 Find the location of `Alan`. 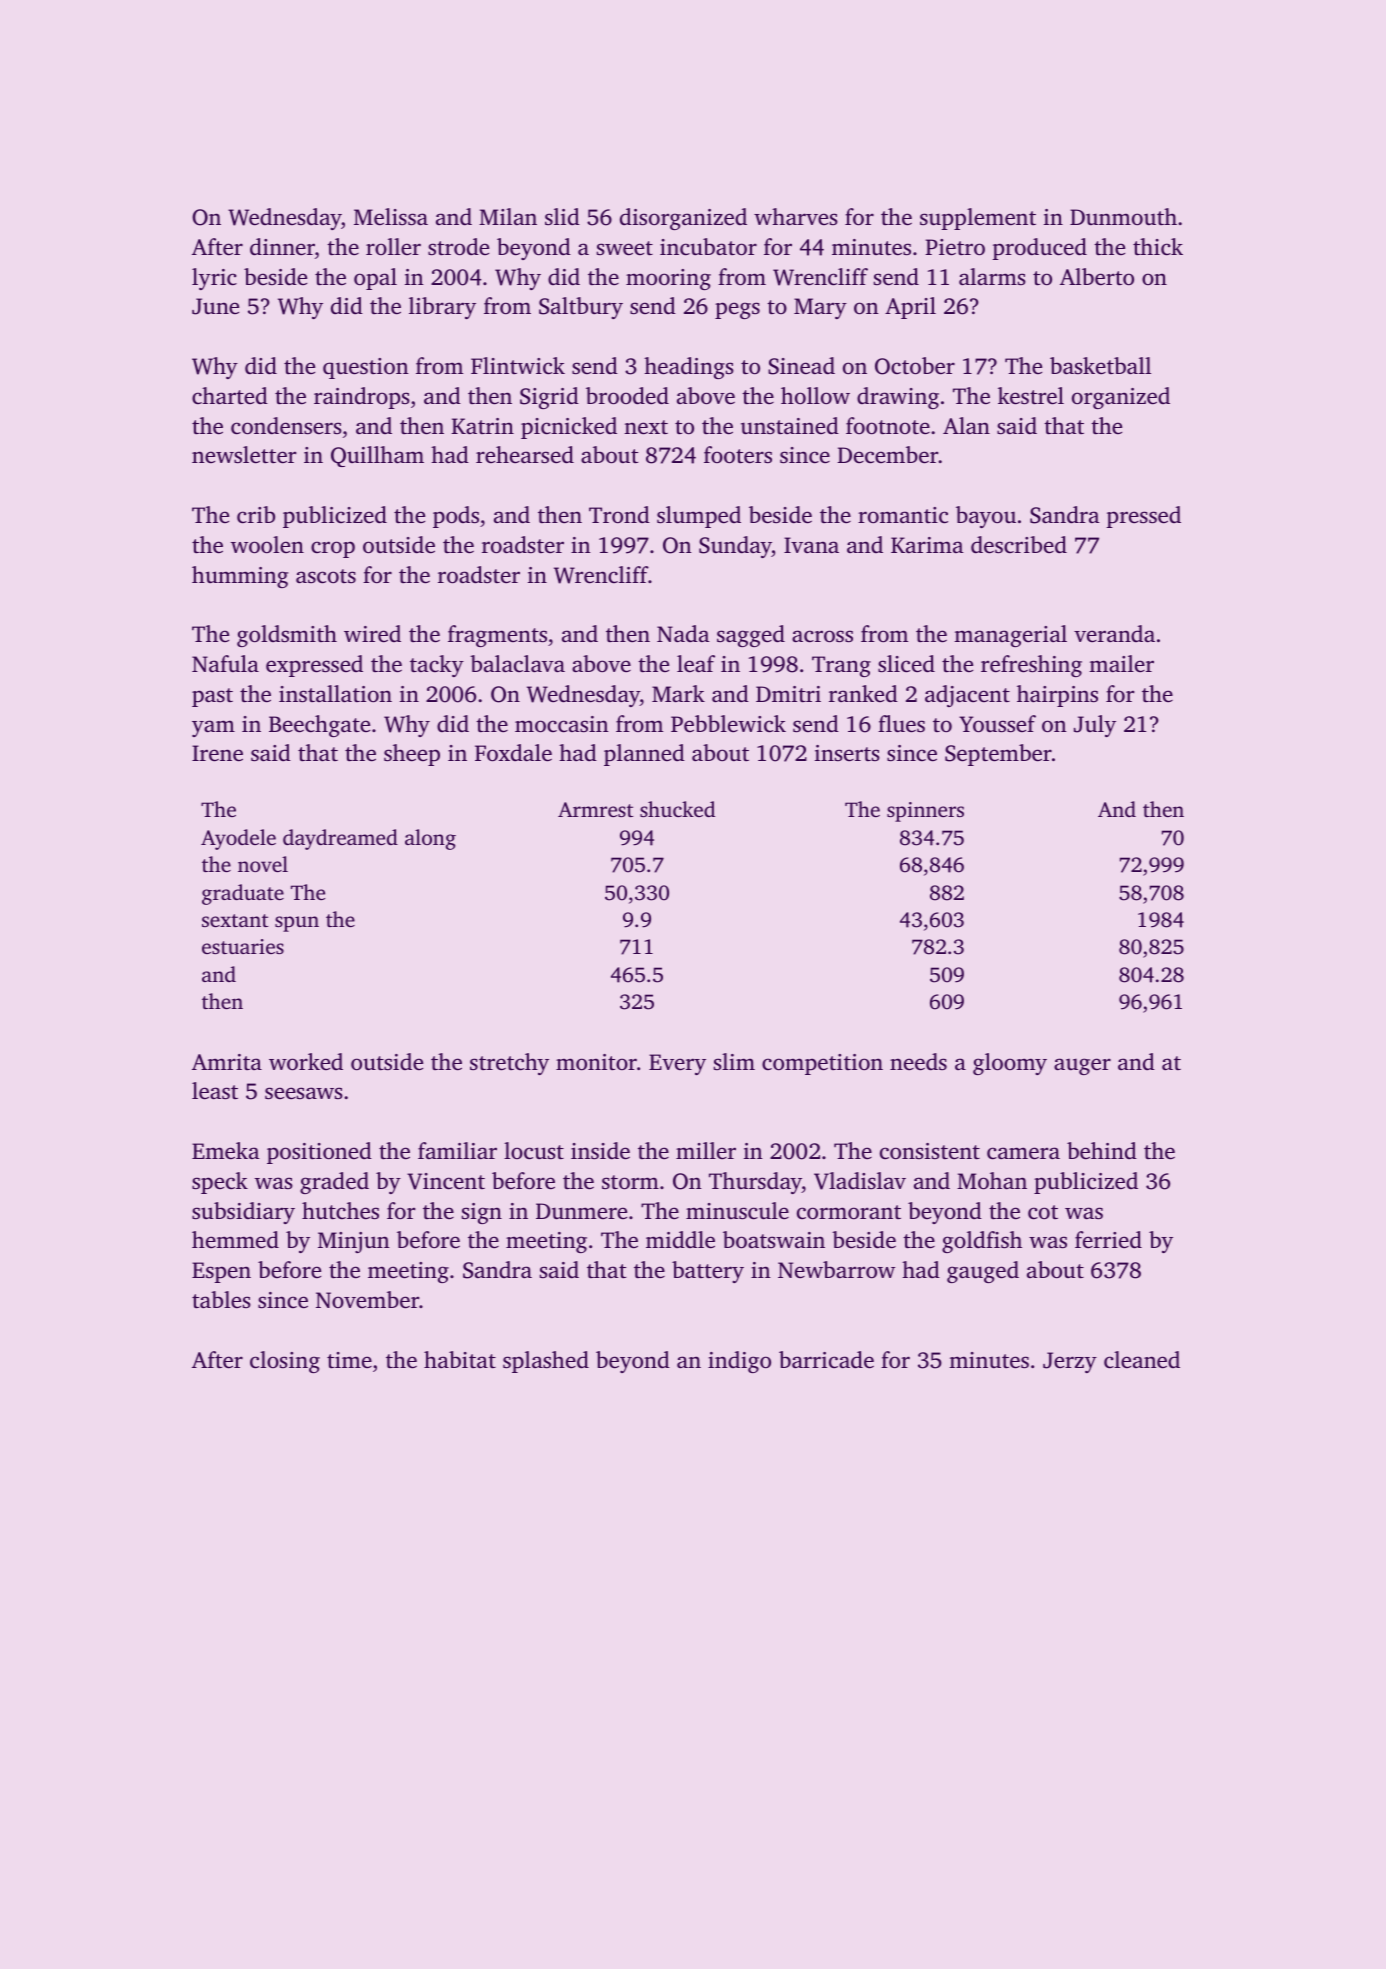

Alan is located at coordinates (966, 426).
